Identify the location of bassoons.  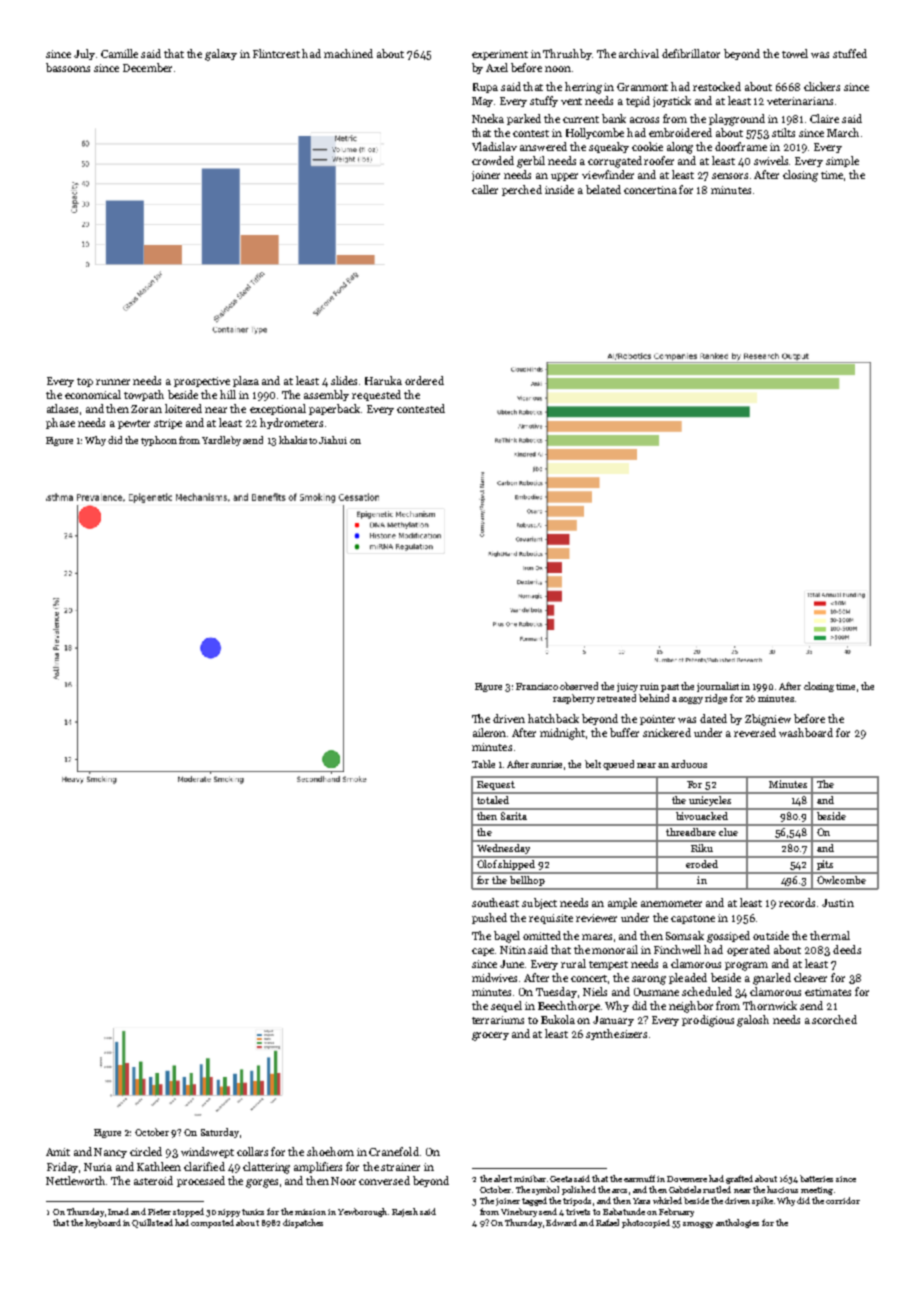
(68, 67).
